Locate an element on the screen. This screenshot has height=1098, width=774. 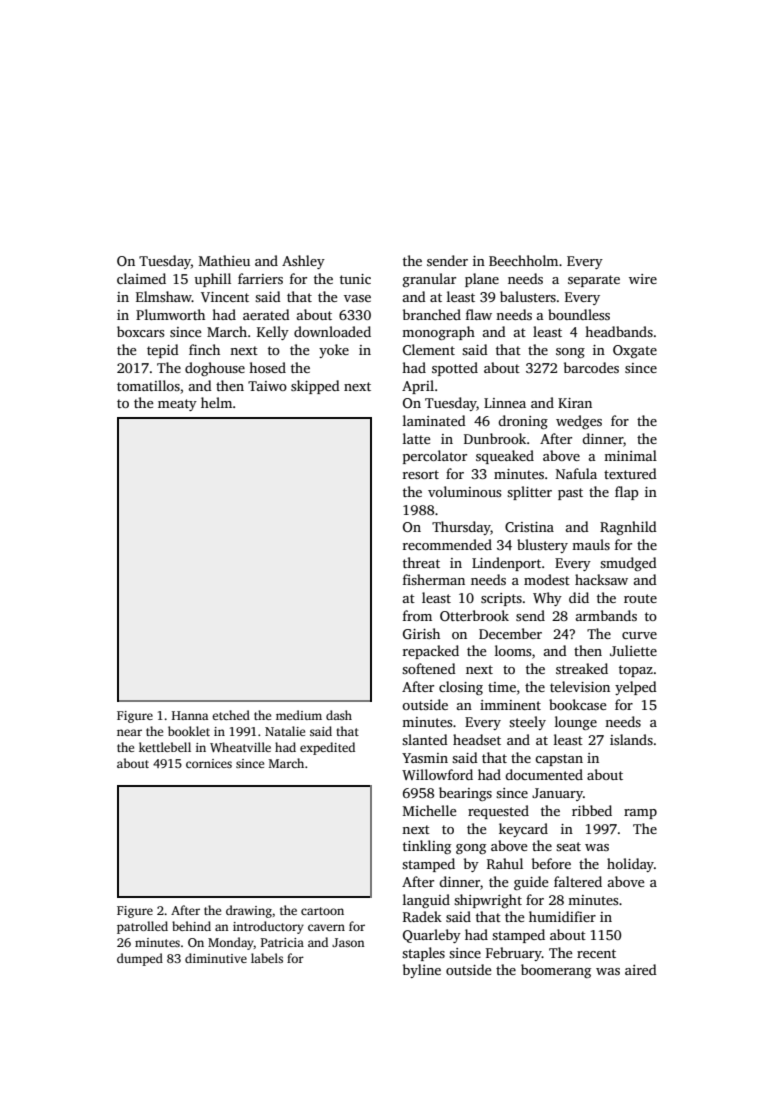
separate is located at coordinates (594, 281).
